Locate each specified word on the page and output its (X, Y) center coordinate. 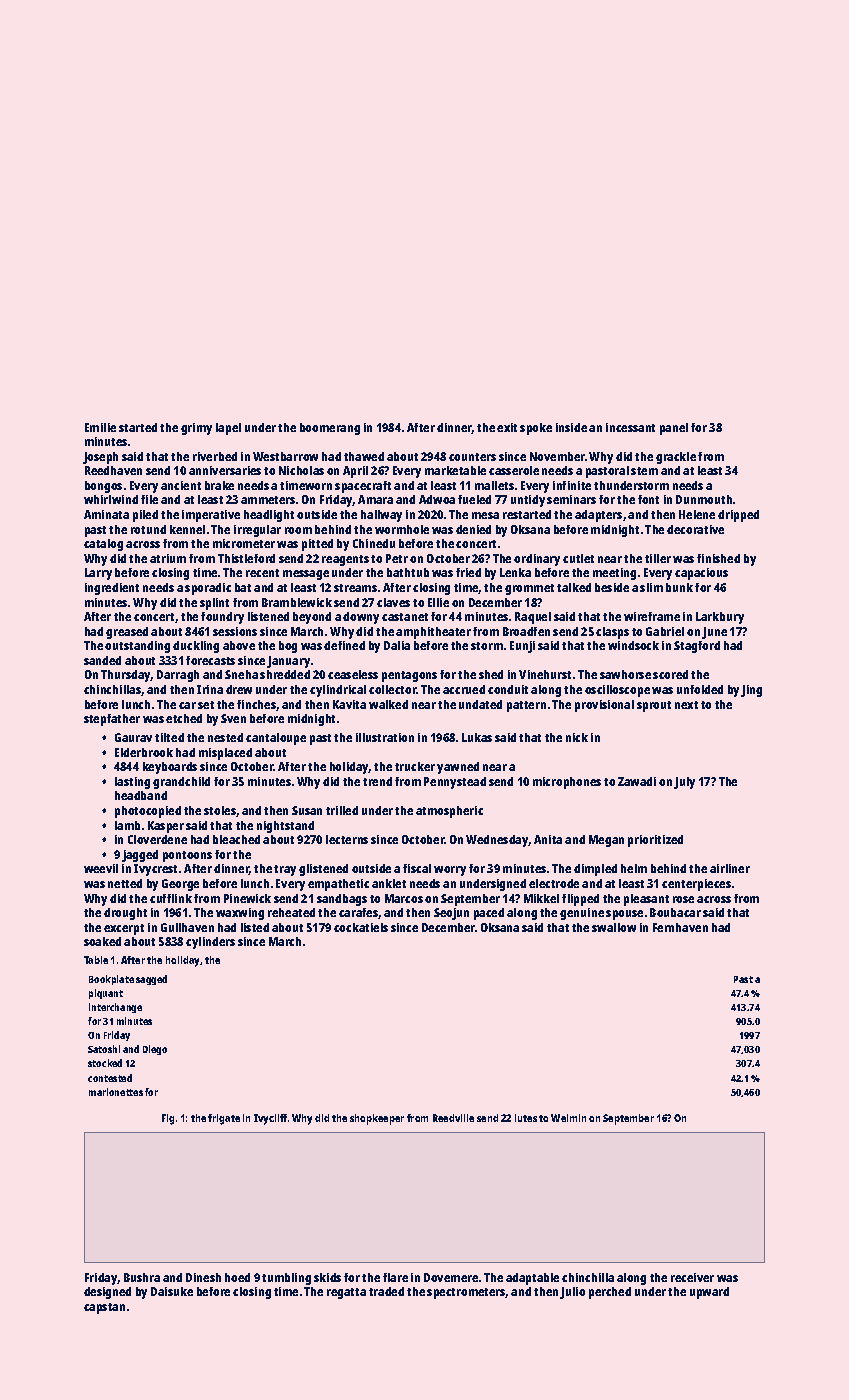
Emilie (100, 427)
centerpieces (696, 885)
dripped (738, 516)
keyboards (170, 768)
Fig (168, 1119)
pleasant (646, 900)
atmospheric (449, 812)
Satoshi (104, 1049)
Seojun (451, 914)
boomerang (330, 429)
